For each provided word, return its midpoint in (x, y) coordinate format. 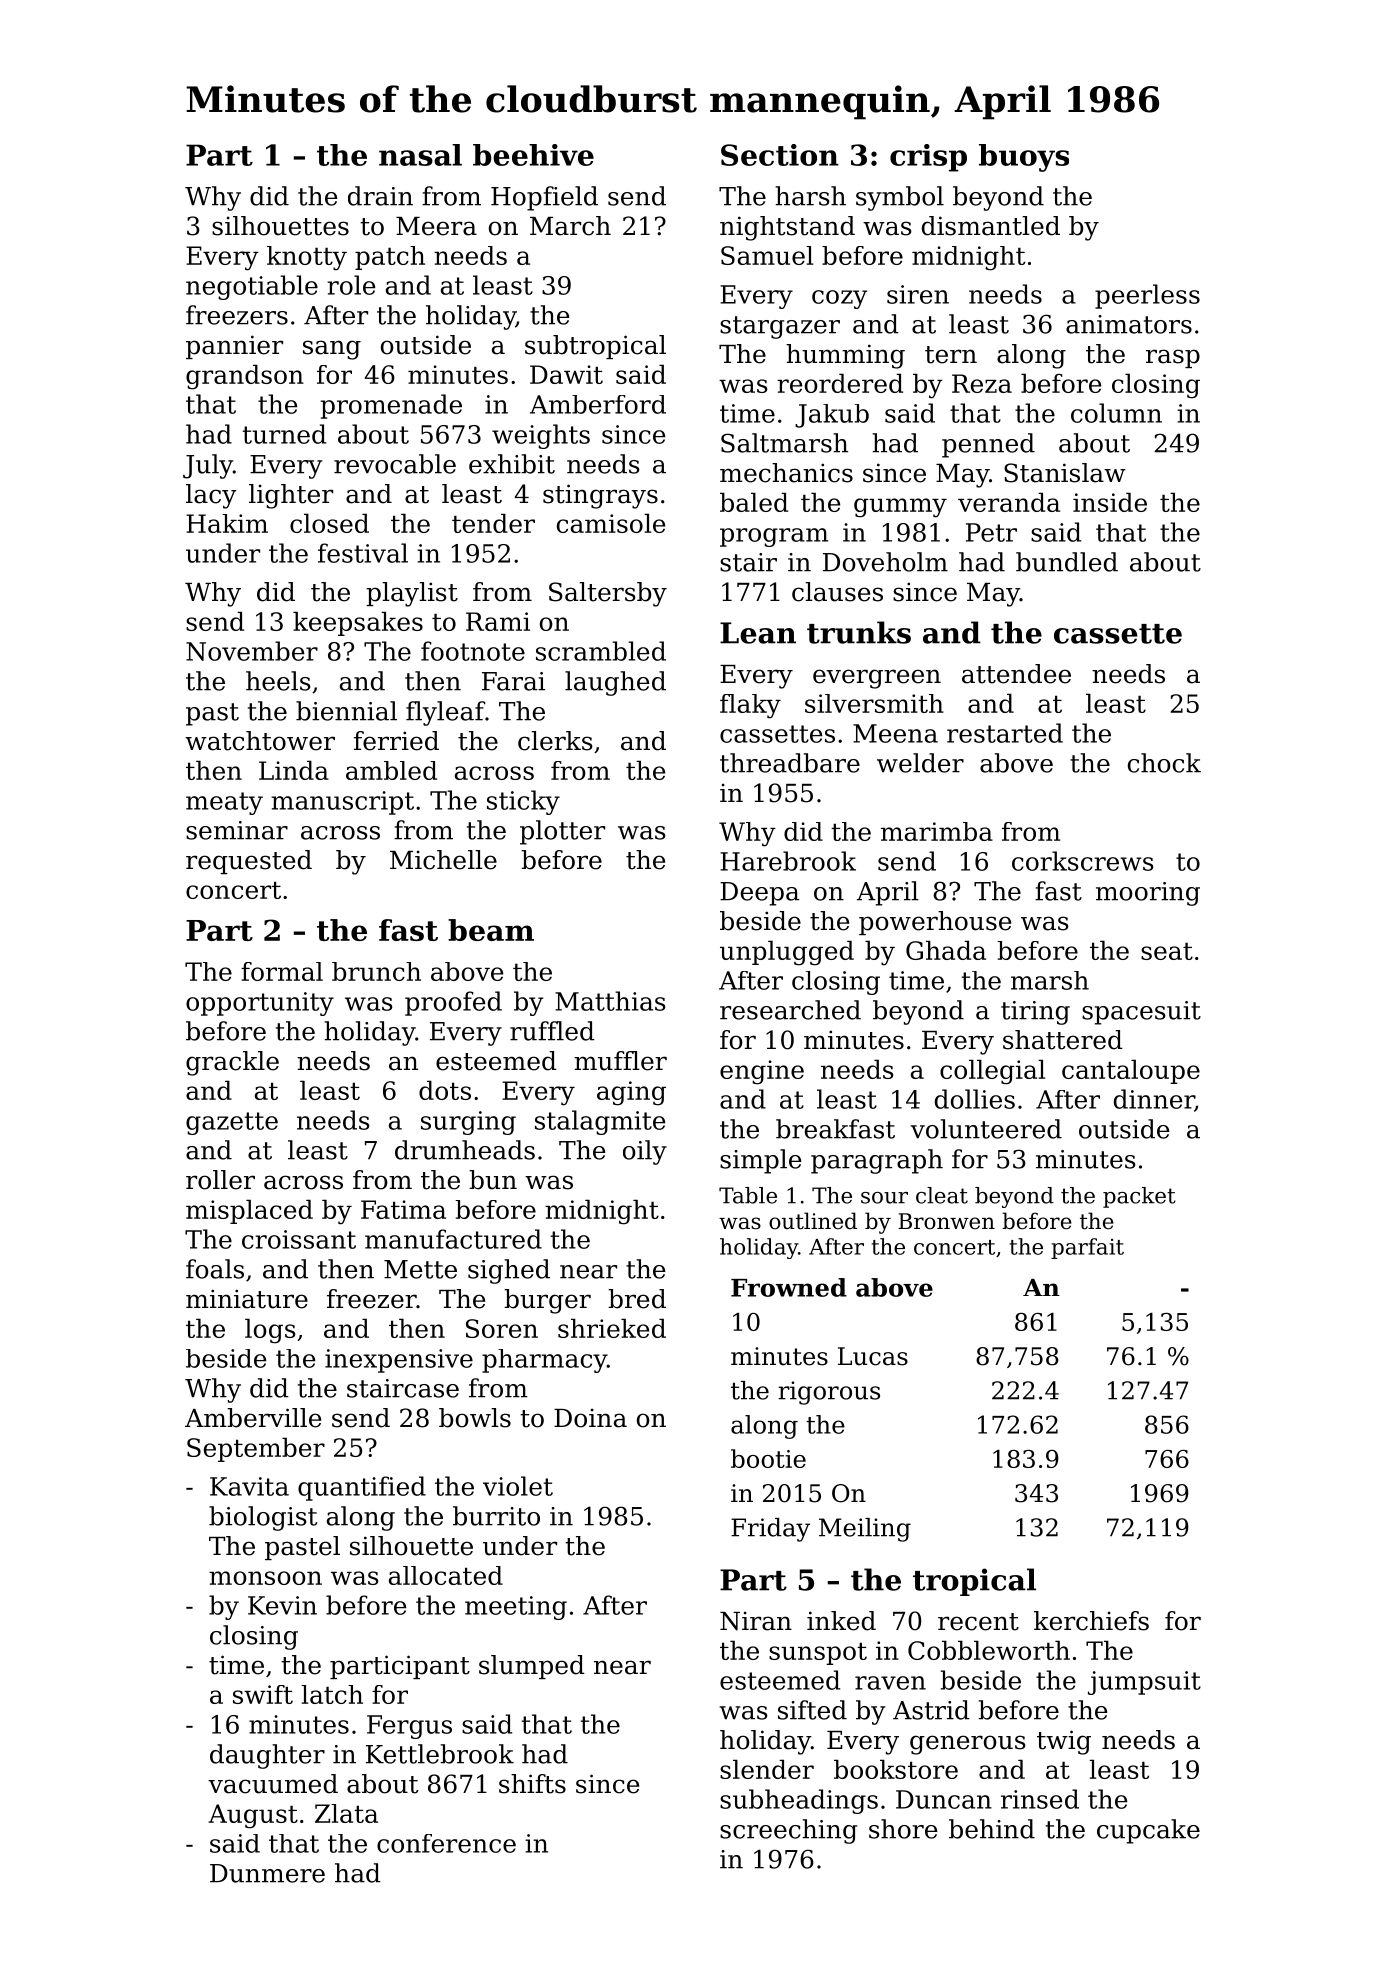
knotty (307, 258)
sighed (509, 1271)
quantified (362, 1488)
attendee (1016, 674)
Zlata (346, 1813)
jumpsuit (1144, 1683)
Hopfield (544, 198)
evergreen (877, 679)
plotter (562, 832)
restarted (1005, 733)
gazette (232, 1123)
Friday (770, 1530)
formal (282, 971)
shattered (1063, 1040)
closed (329, 523)
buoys (1024, 158)
